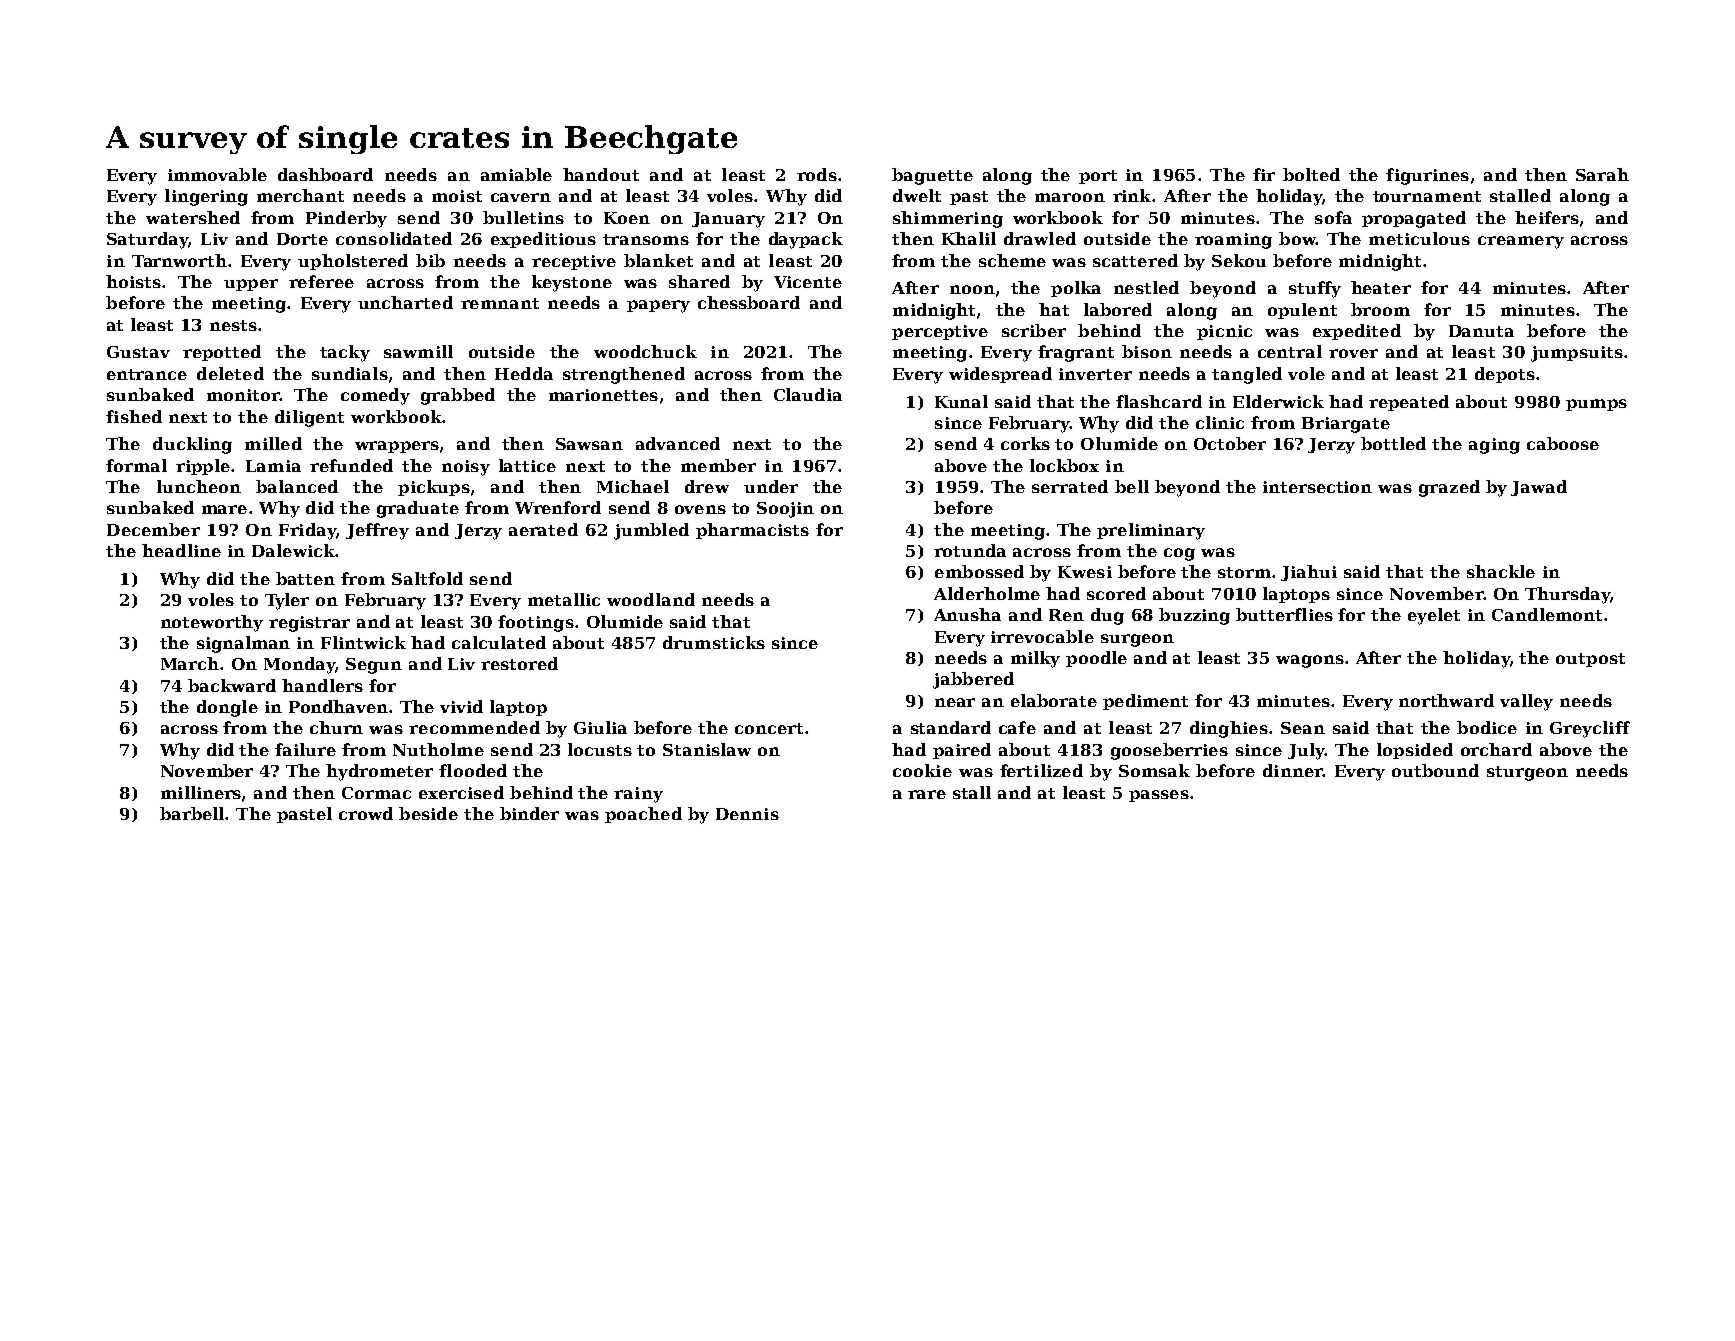  What do you see at coordinates (1012, 260) in the screenshot?
I see `scheme` at bounding box center [1012, 260].
